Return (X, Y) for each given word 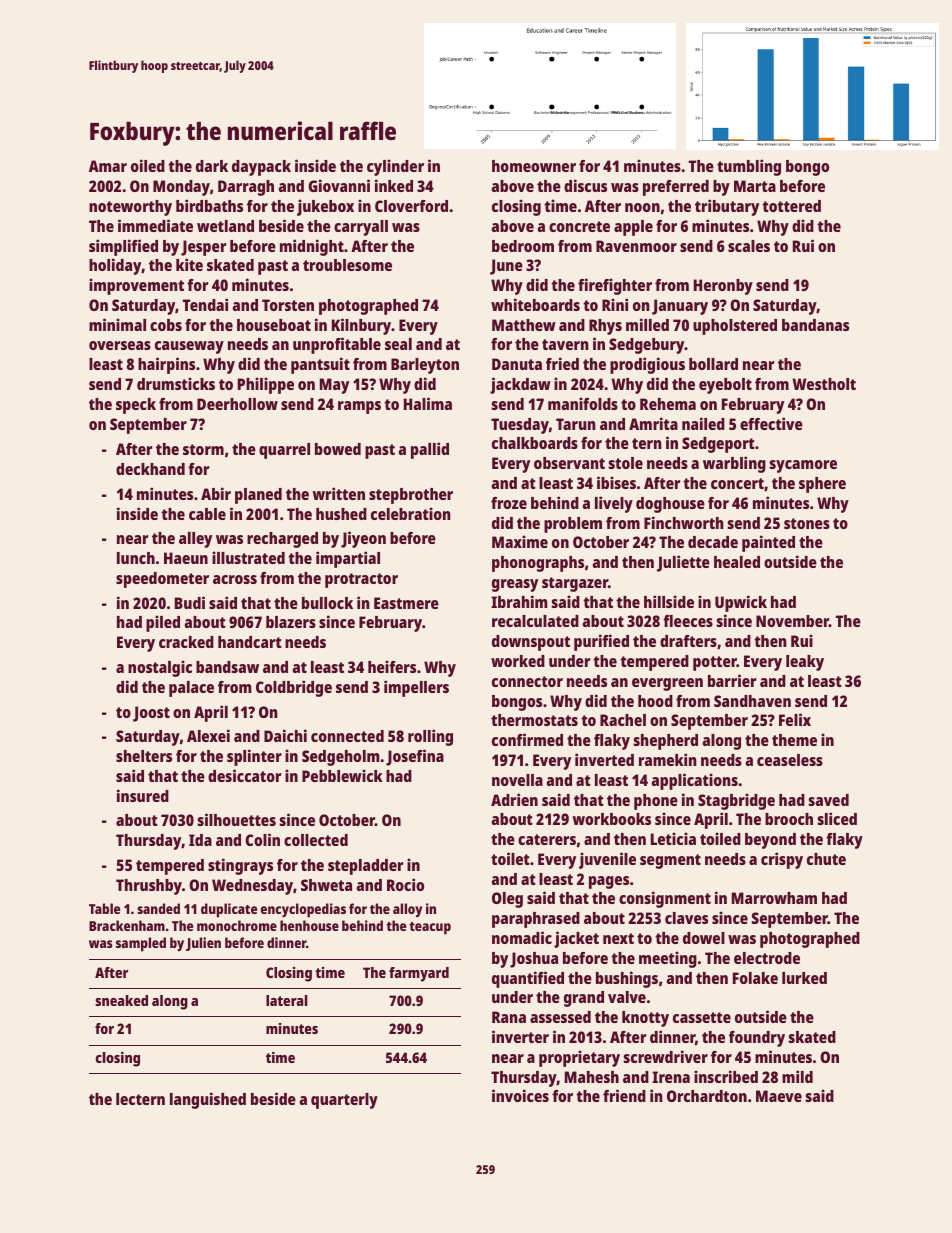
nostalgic (160, 668)
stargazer (575, 584)
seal (398, 344)
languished (208, 1100)
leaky (805, 663)
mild (797, 1076)
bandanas (815, 325)
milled (647, 324)
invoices (520, 1095)
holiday (115, 266)
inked (394, 185)
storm (203, 449)
